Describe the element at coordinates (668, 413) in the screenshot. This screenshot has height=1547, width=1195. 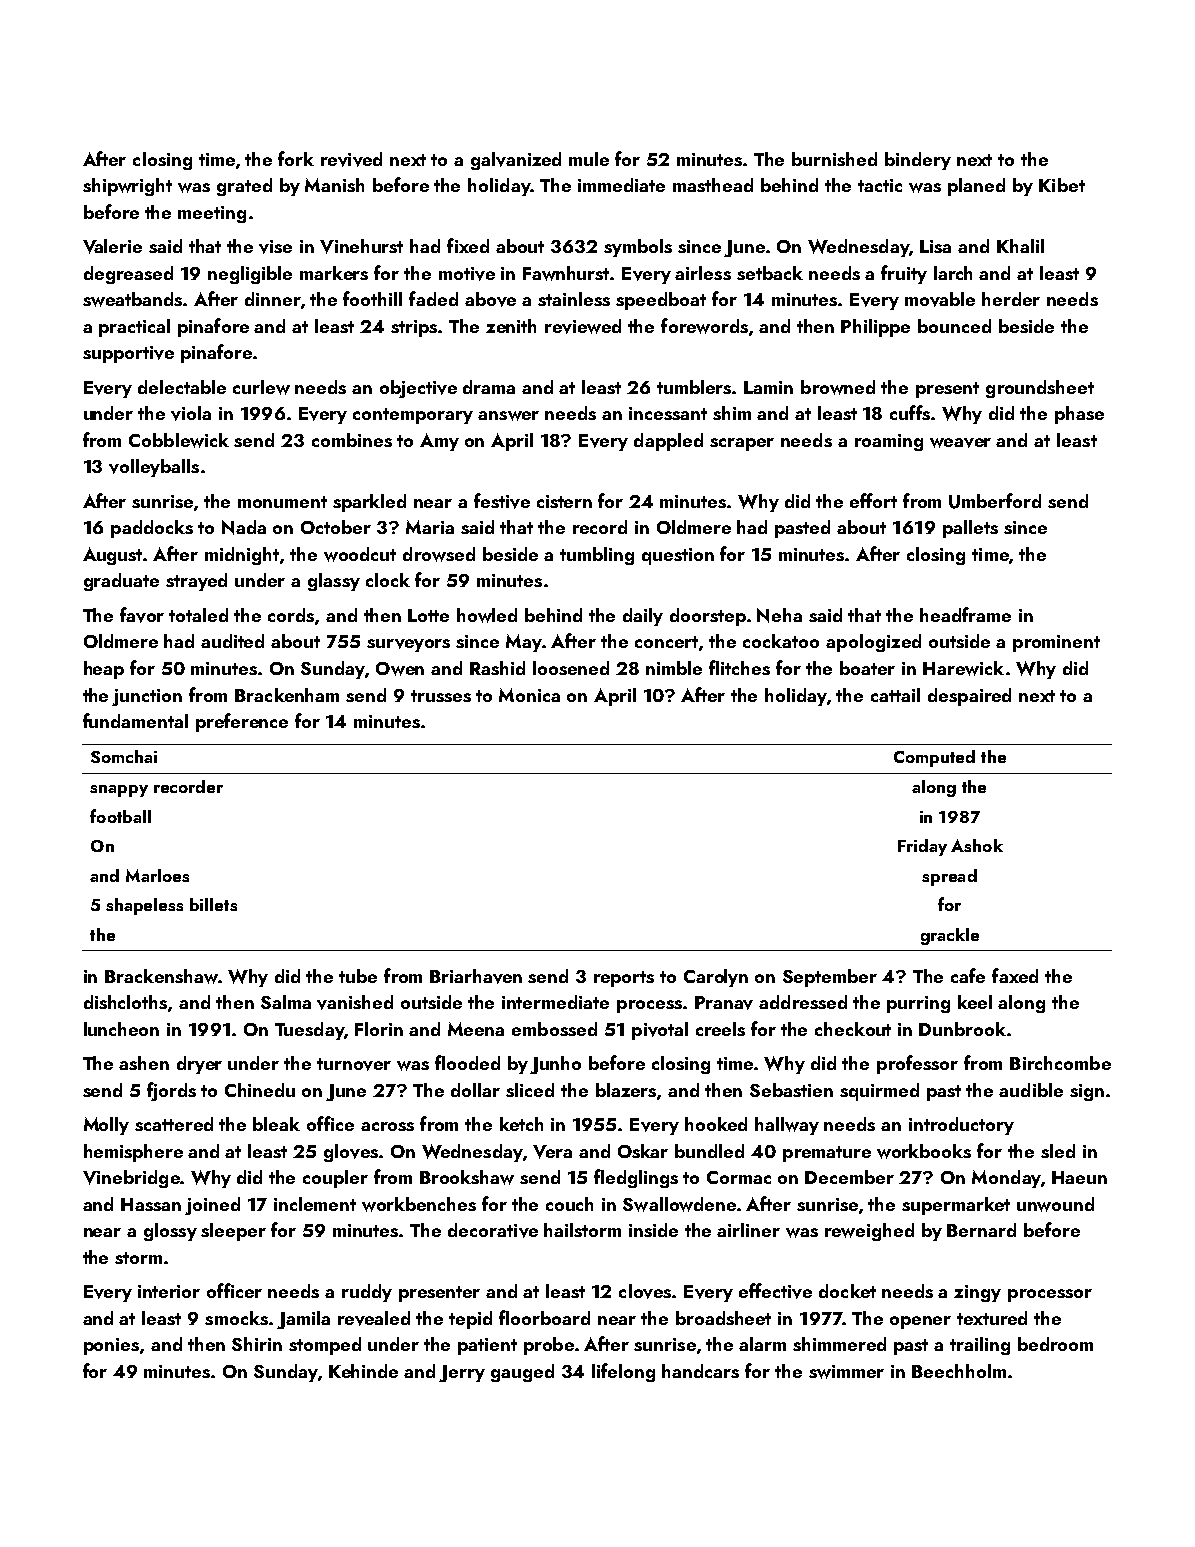
I see `incessant` at that location.
